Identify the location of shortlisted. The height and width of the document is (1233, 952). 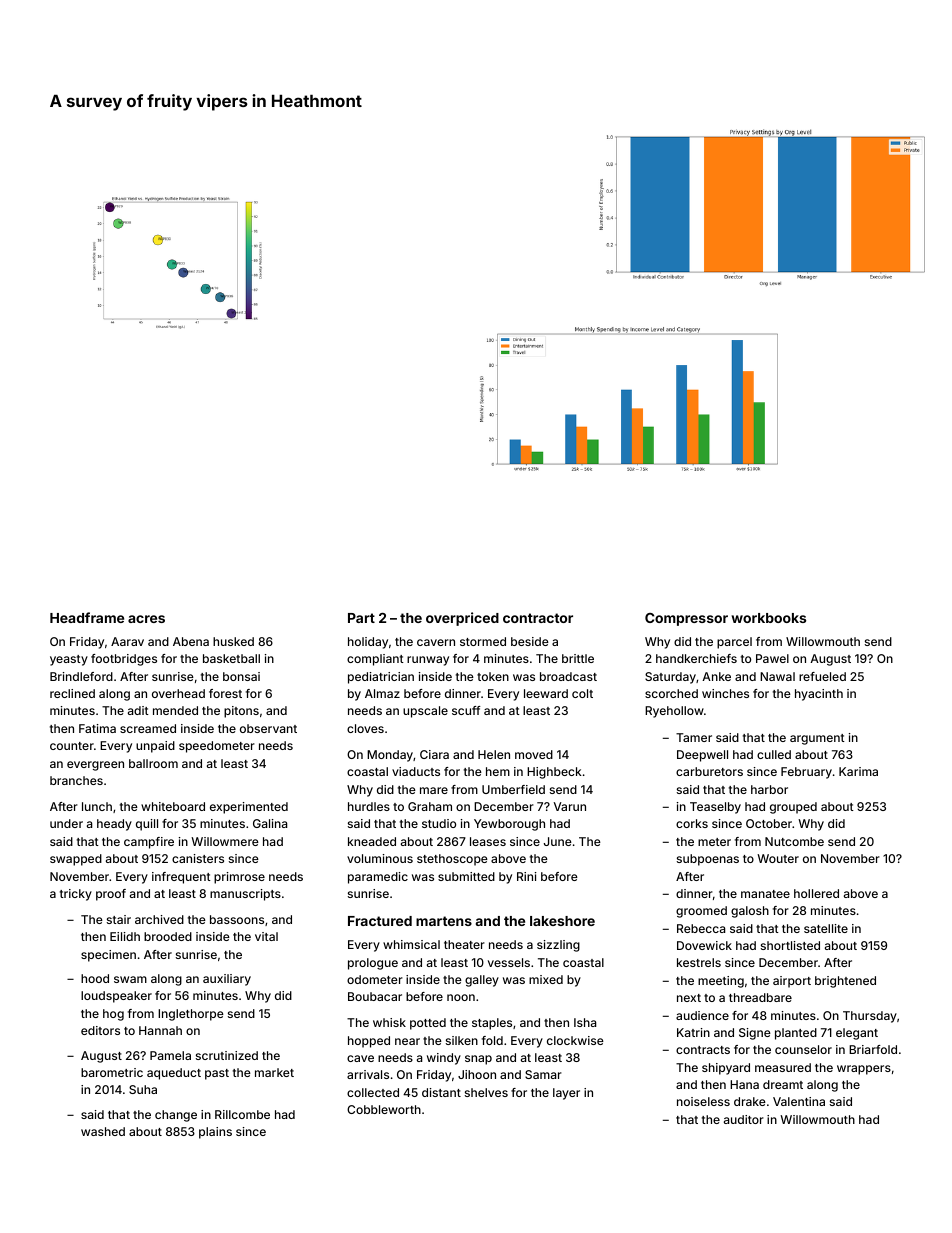
(790, 945).
